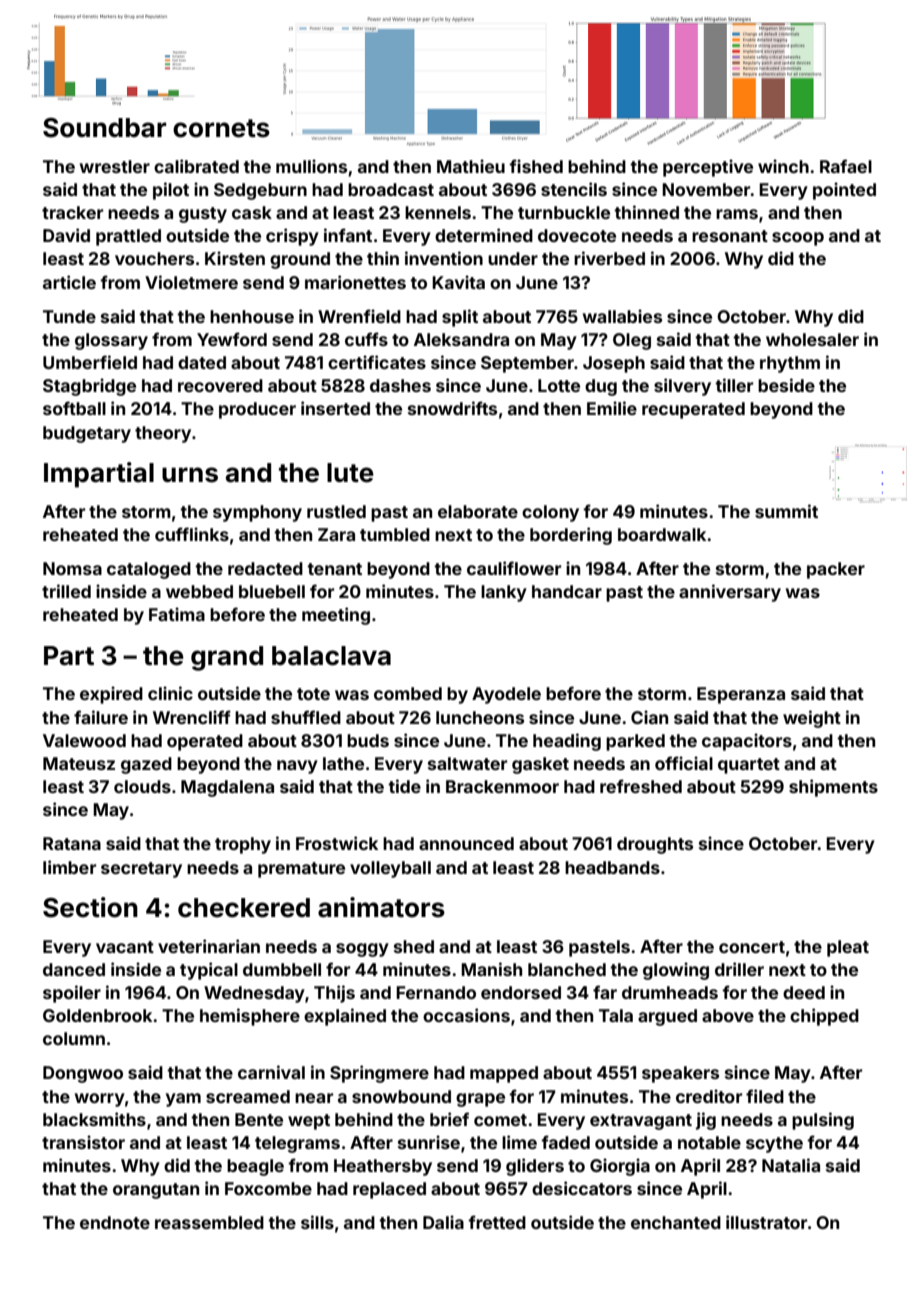 The width and height of the document is (924, 1308). What do you see at coordinates (502, 786) in the document?
I see `Brackenmoor` at bounding box center [502, 786].
